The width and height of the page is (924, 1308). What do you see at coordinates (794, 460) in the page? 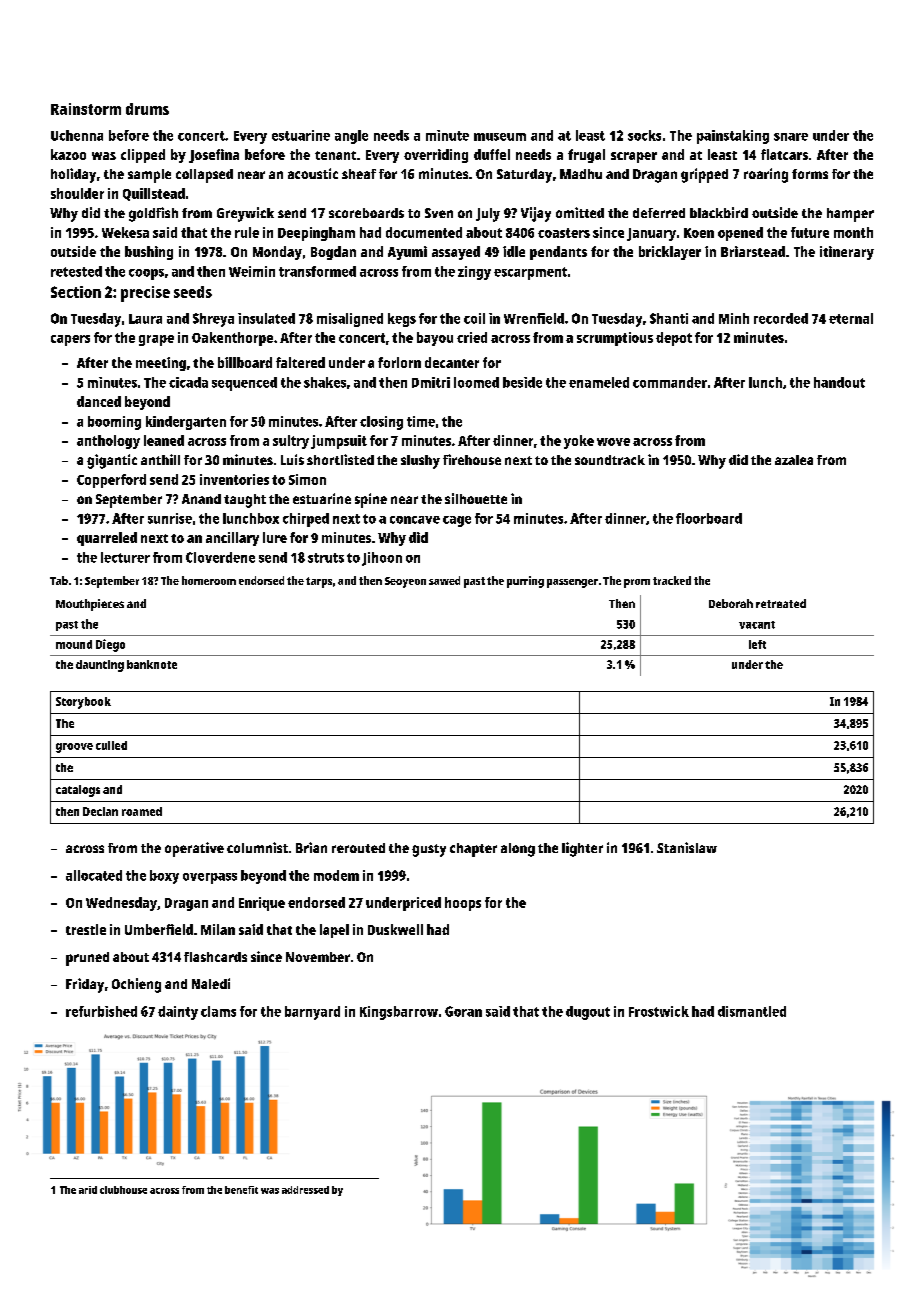
I see `azalea` at bounding box center [794, 460].
